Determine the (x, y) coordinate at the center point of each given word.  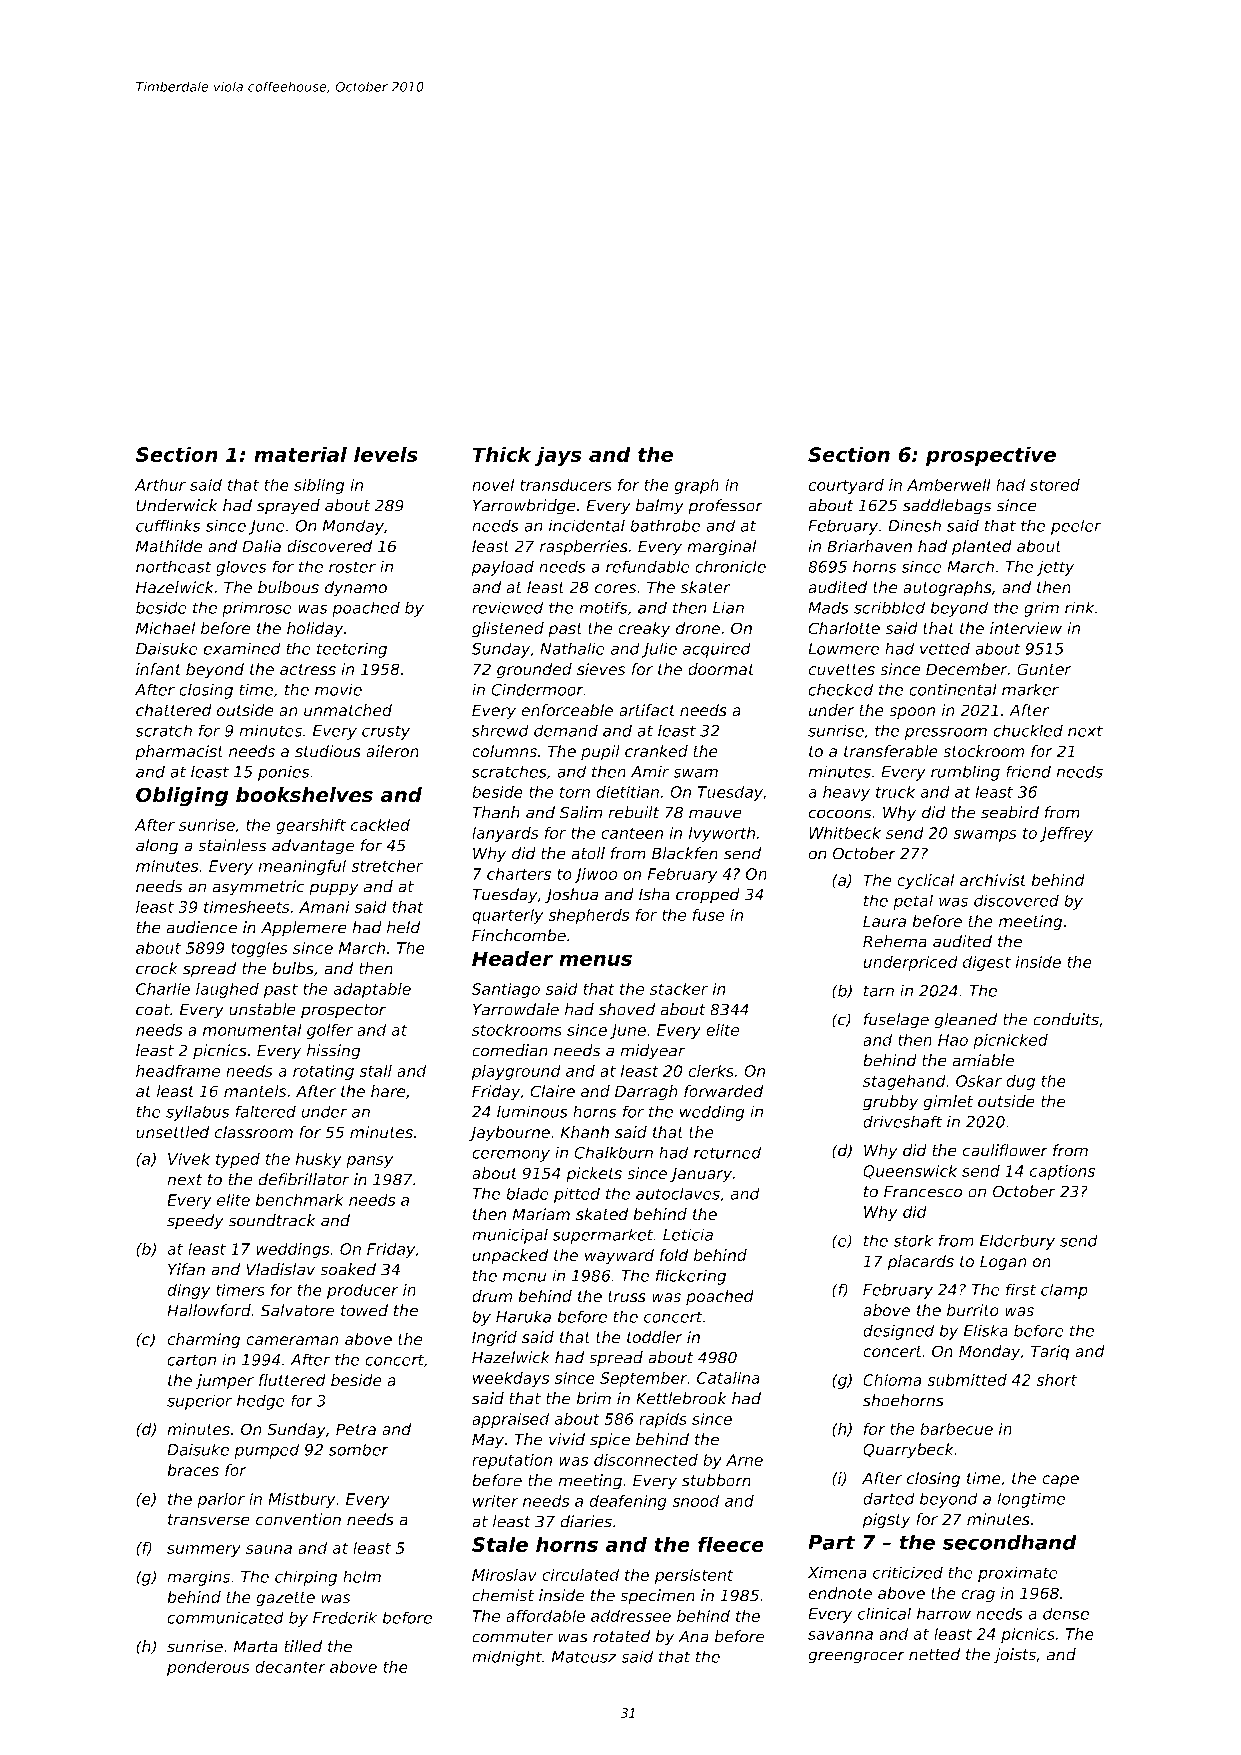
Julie (659, 650)
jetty (1055, 568)
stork (913, 1240)
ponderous (208, 1668)
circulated (580, 1574)
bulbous (288, 587)
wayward (619, 1257)
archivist (993, 880)
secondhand (1009, 1542)
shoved (627, 1009)
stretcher (387, 865)
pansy (369, 1162)
